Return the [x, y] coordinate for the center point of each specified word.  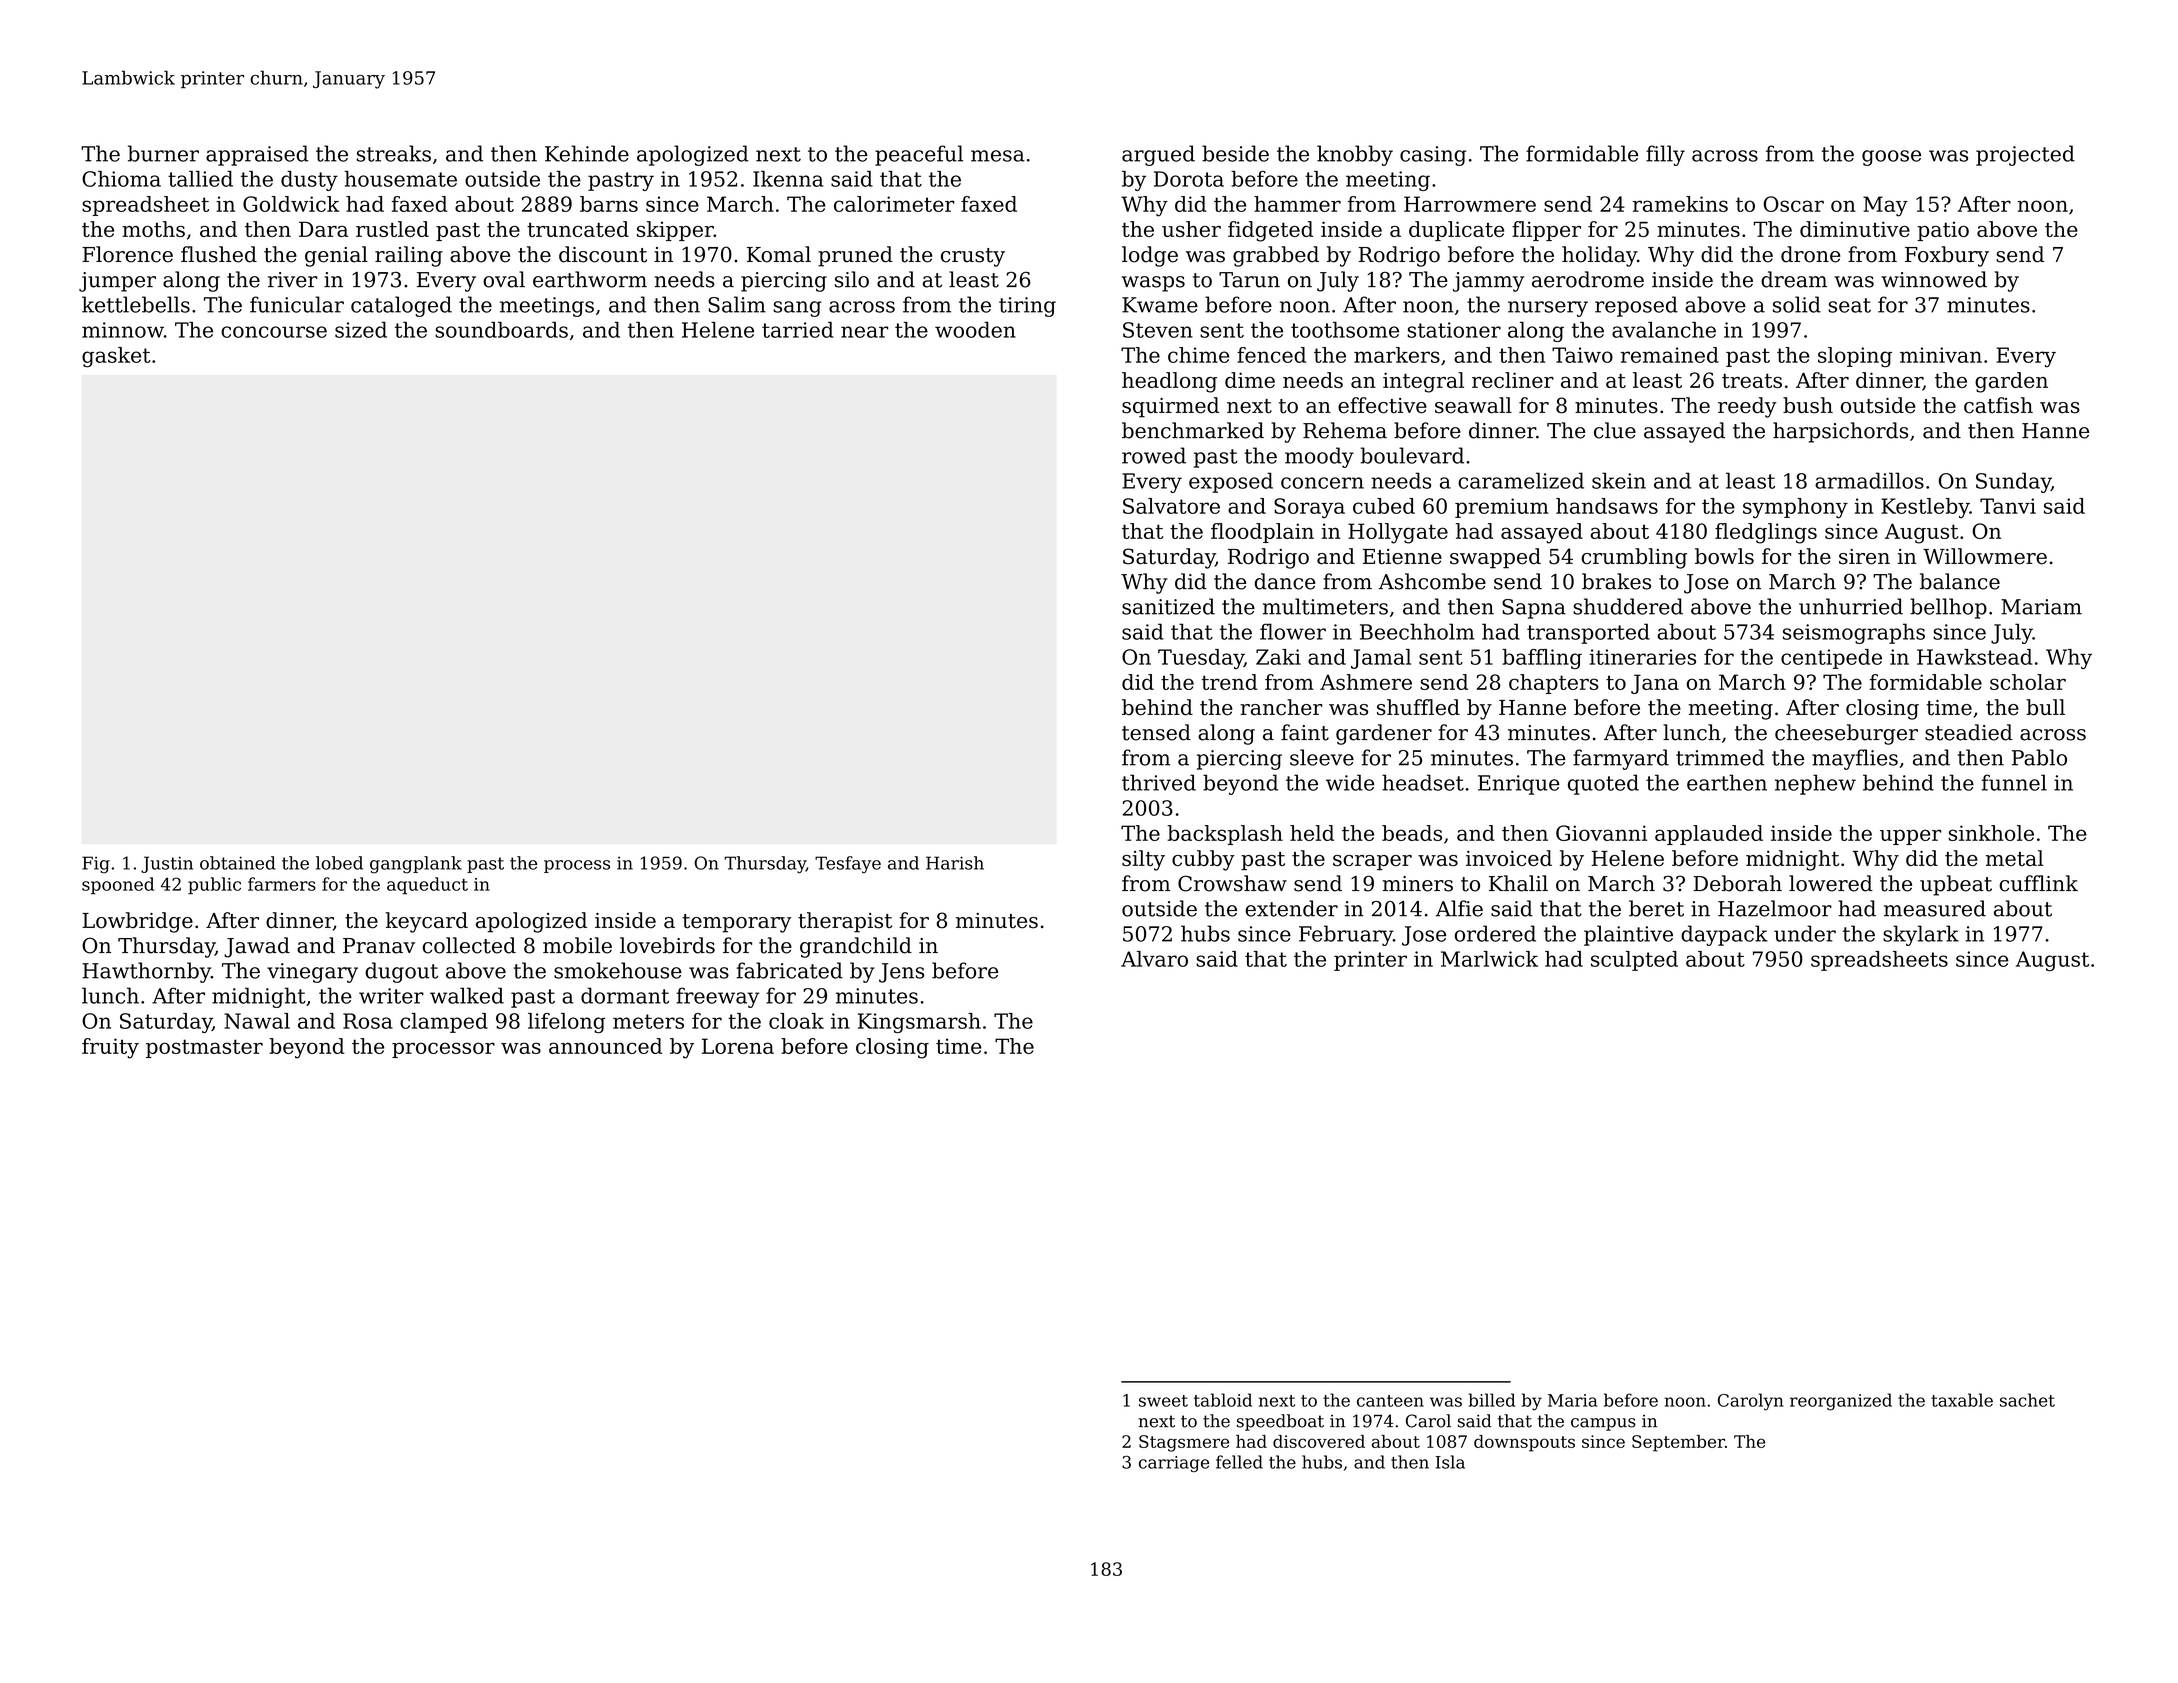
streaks [394, 153]
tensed [1156, 732]
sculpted [1634, 961]
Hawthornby [146, 972]
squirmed [1170, 407]
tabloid [1223, 1400]
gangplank [416, 865]
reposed [1636, 306]
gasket [116, 357]
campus [1603, 1424]
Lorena [738, 1046]
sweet [1163, 1401]
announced [605, 1046]
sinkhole [1991, 833]
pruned [855, 256]
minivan [1941, 355]
